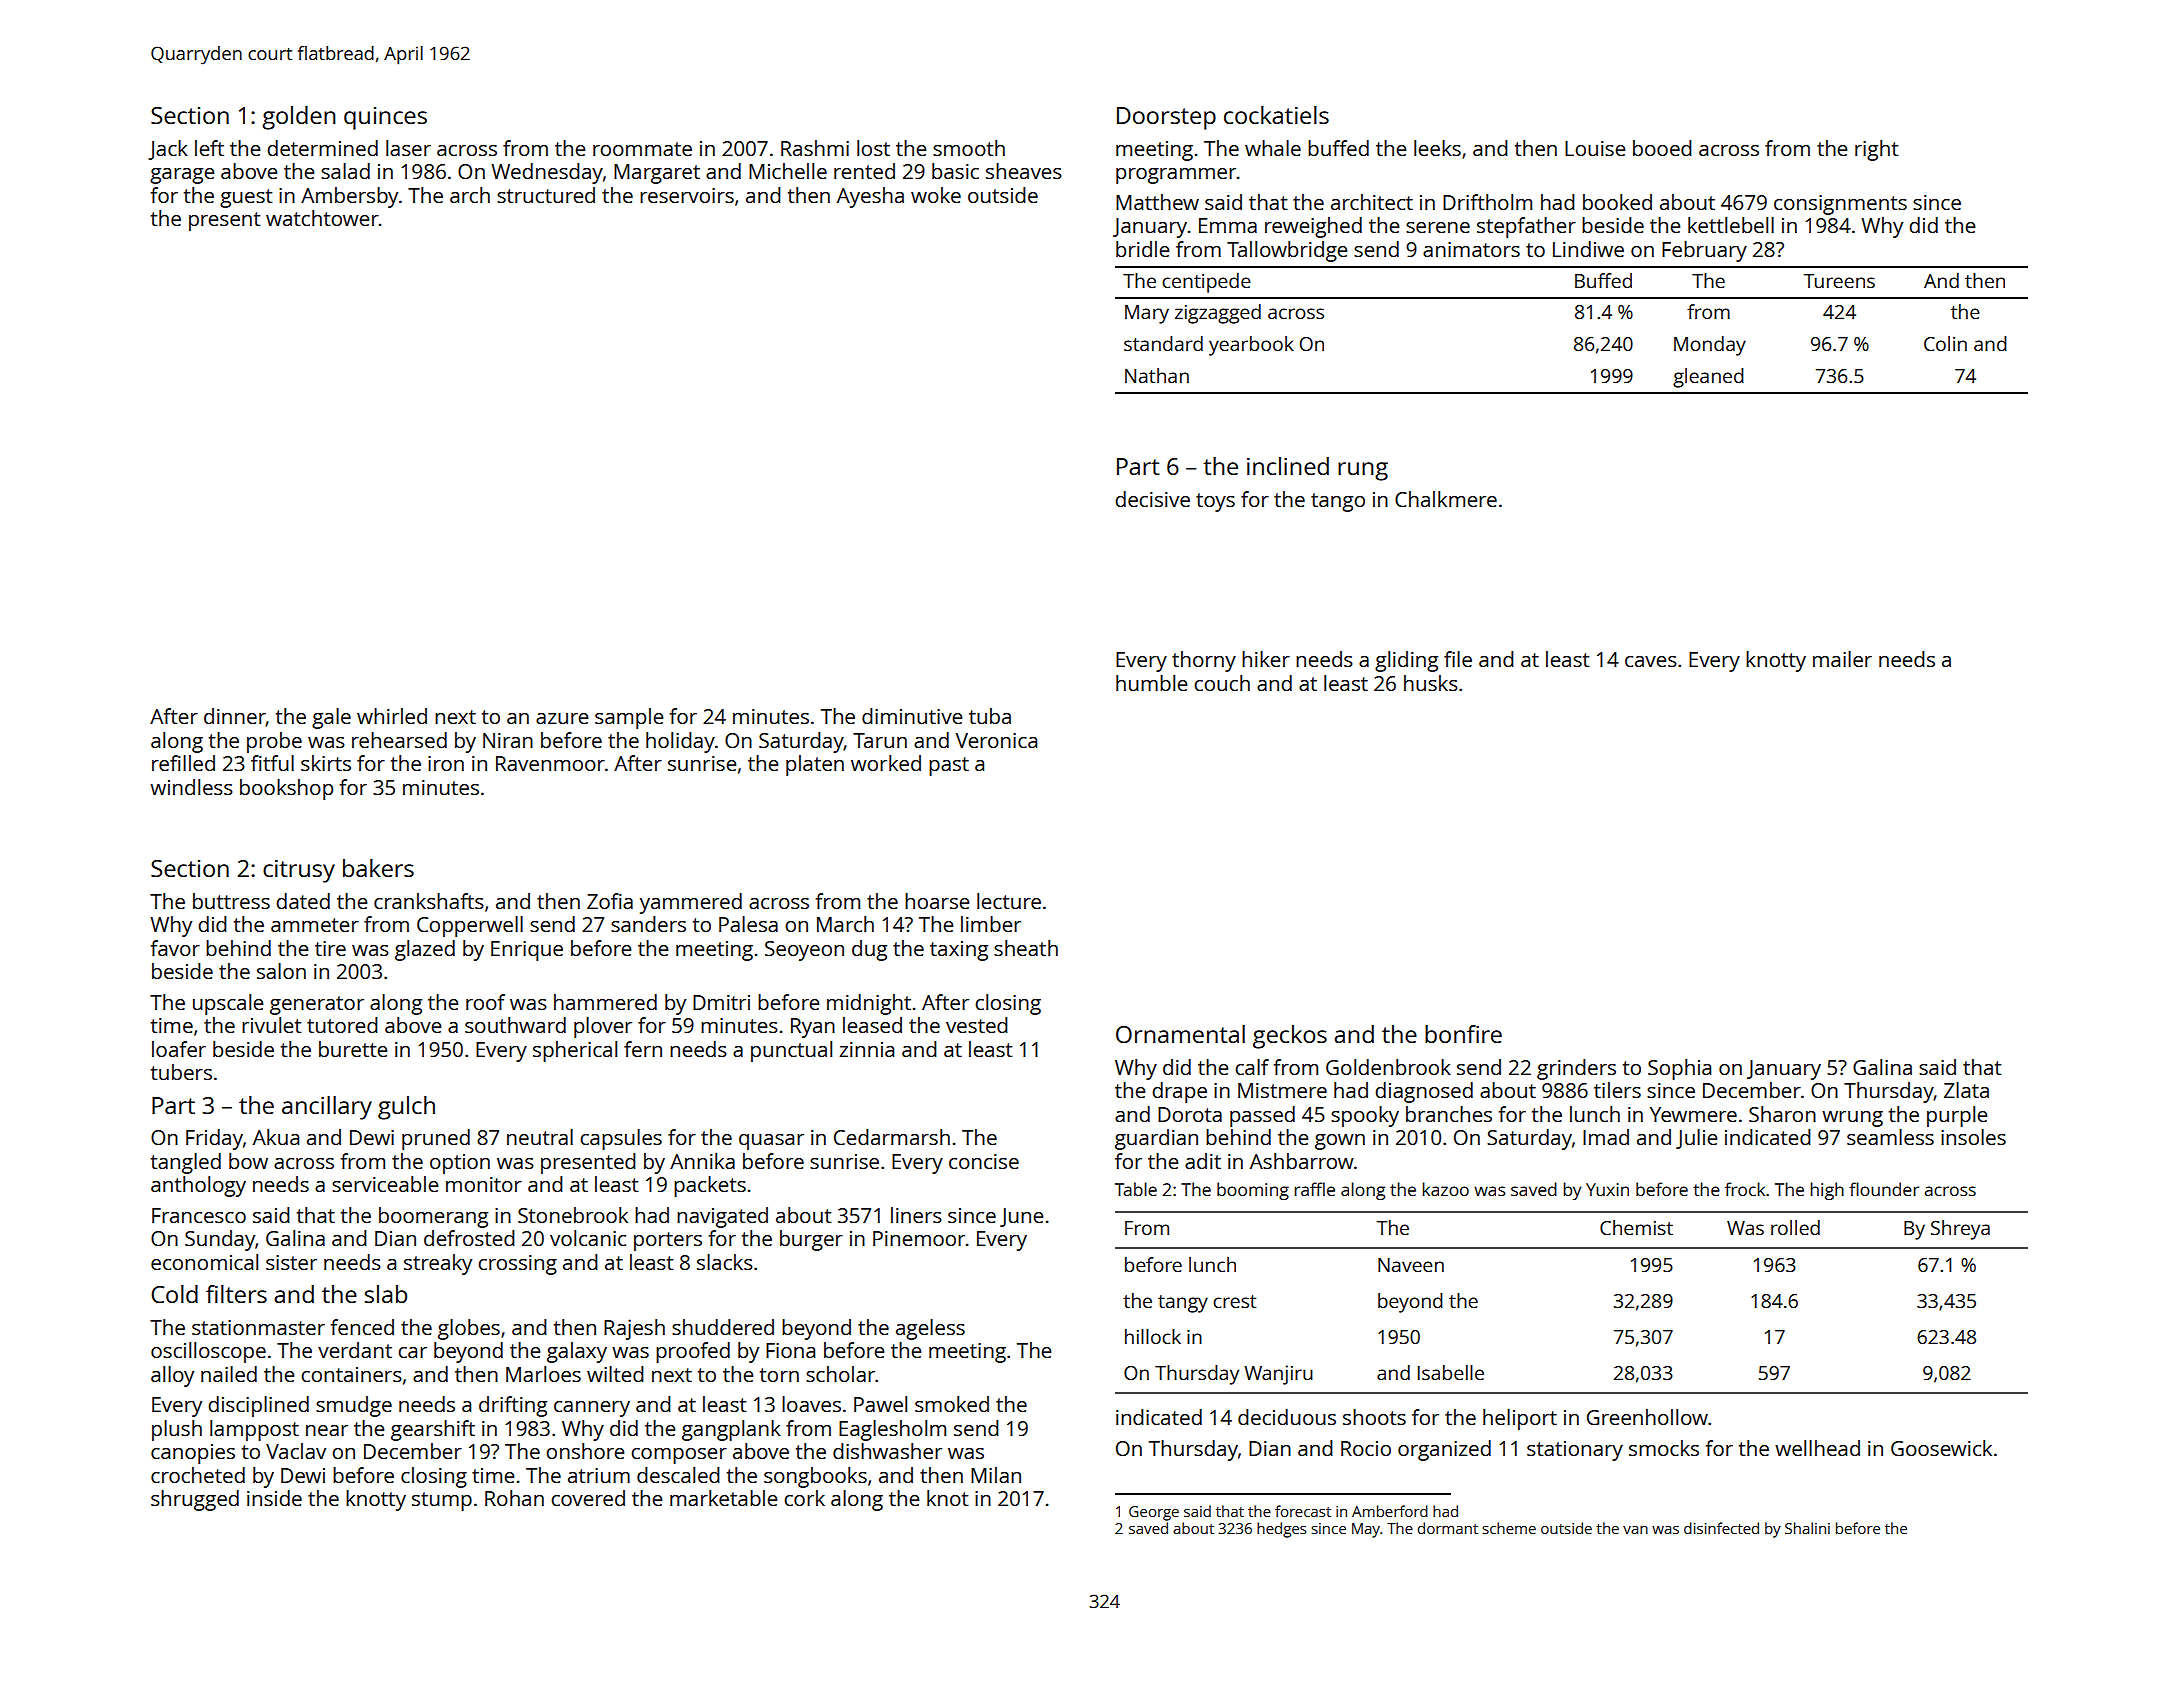 This document has height=1683, width=2178. Describe the element at coordinates (322, 218) in the document. I see `watchtower` at that location.
